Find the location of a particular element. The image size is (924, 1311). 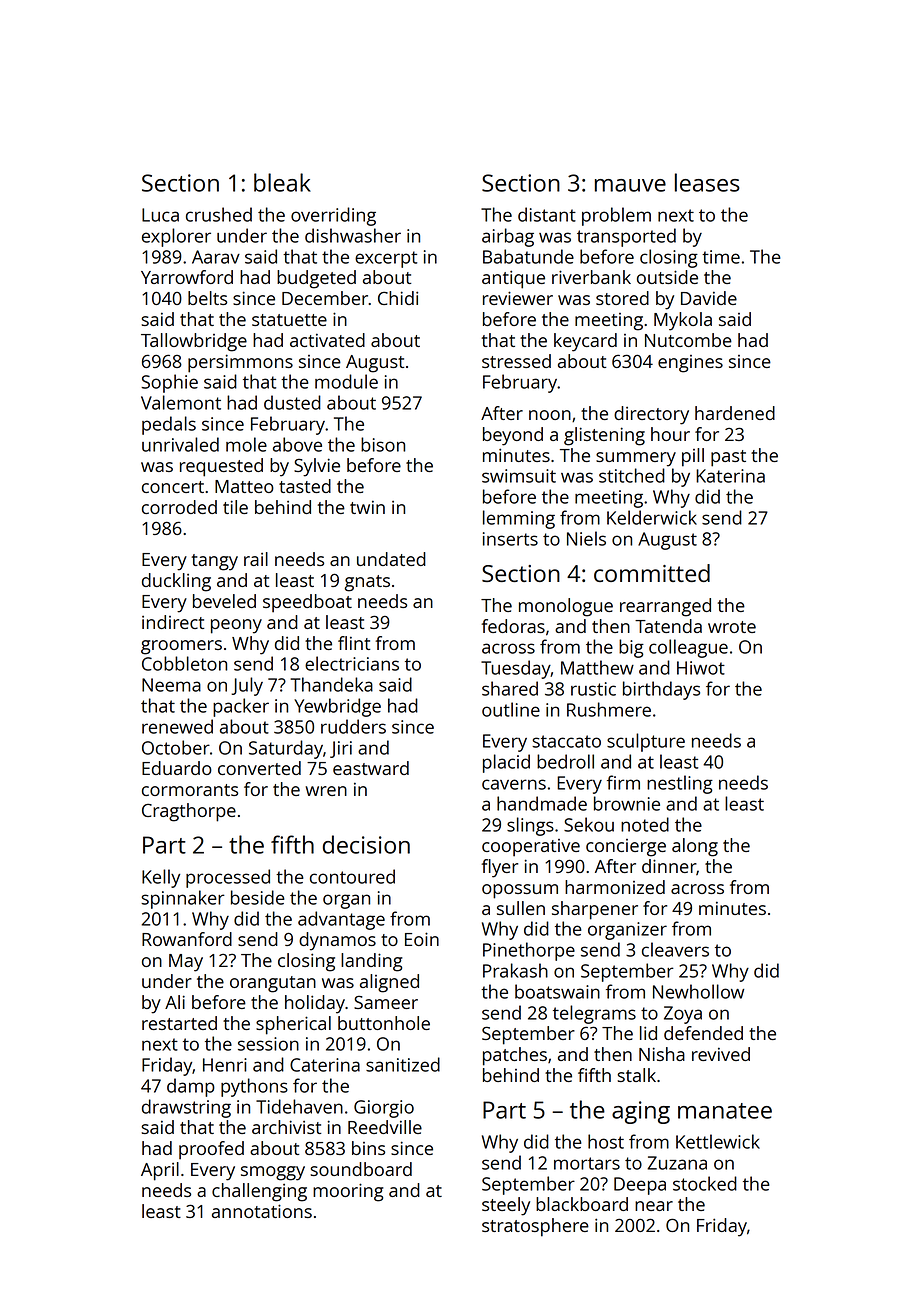

indirect is located at coordinates (173, 622).
